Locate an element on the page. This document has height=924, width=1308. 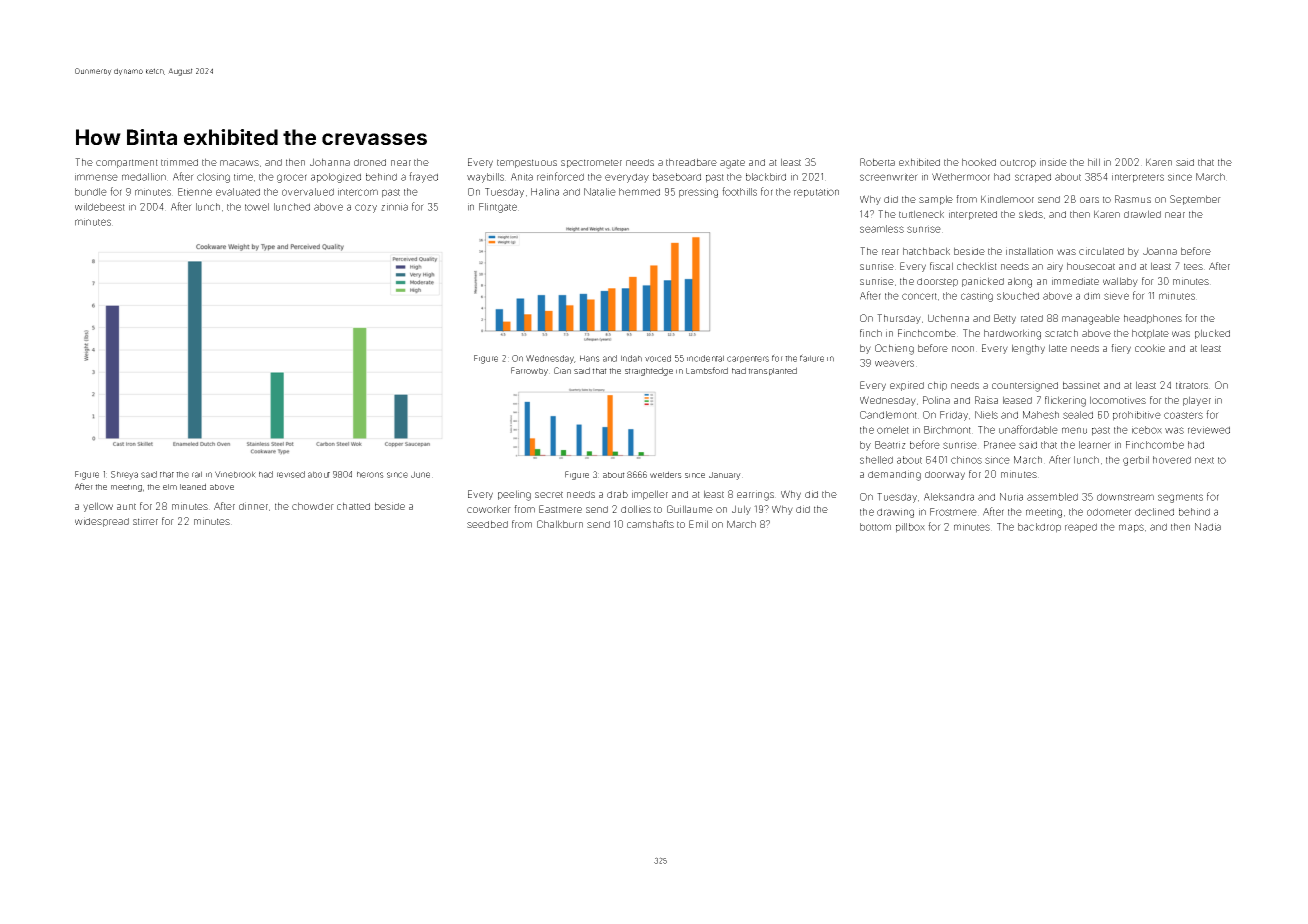
maps is located at coordinates (1131, 528).
